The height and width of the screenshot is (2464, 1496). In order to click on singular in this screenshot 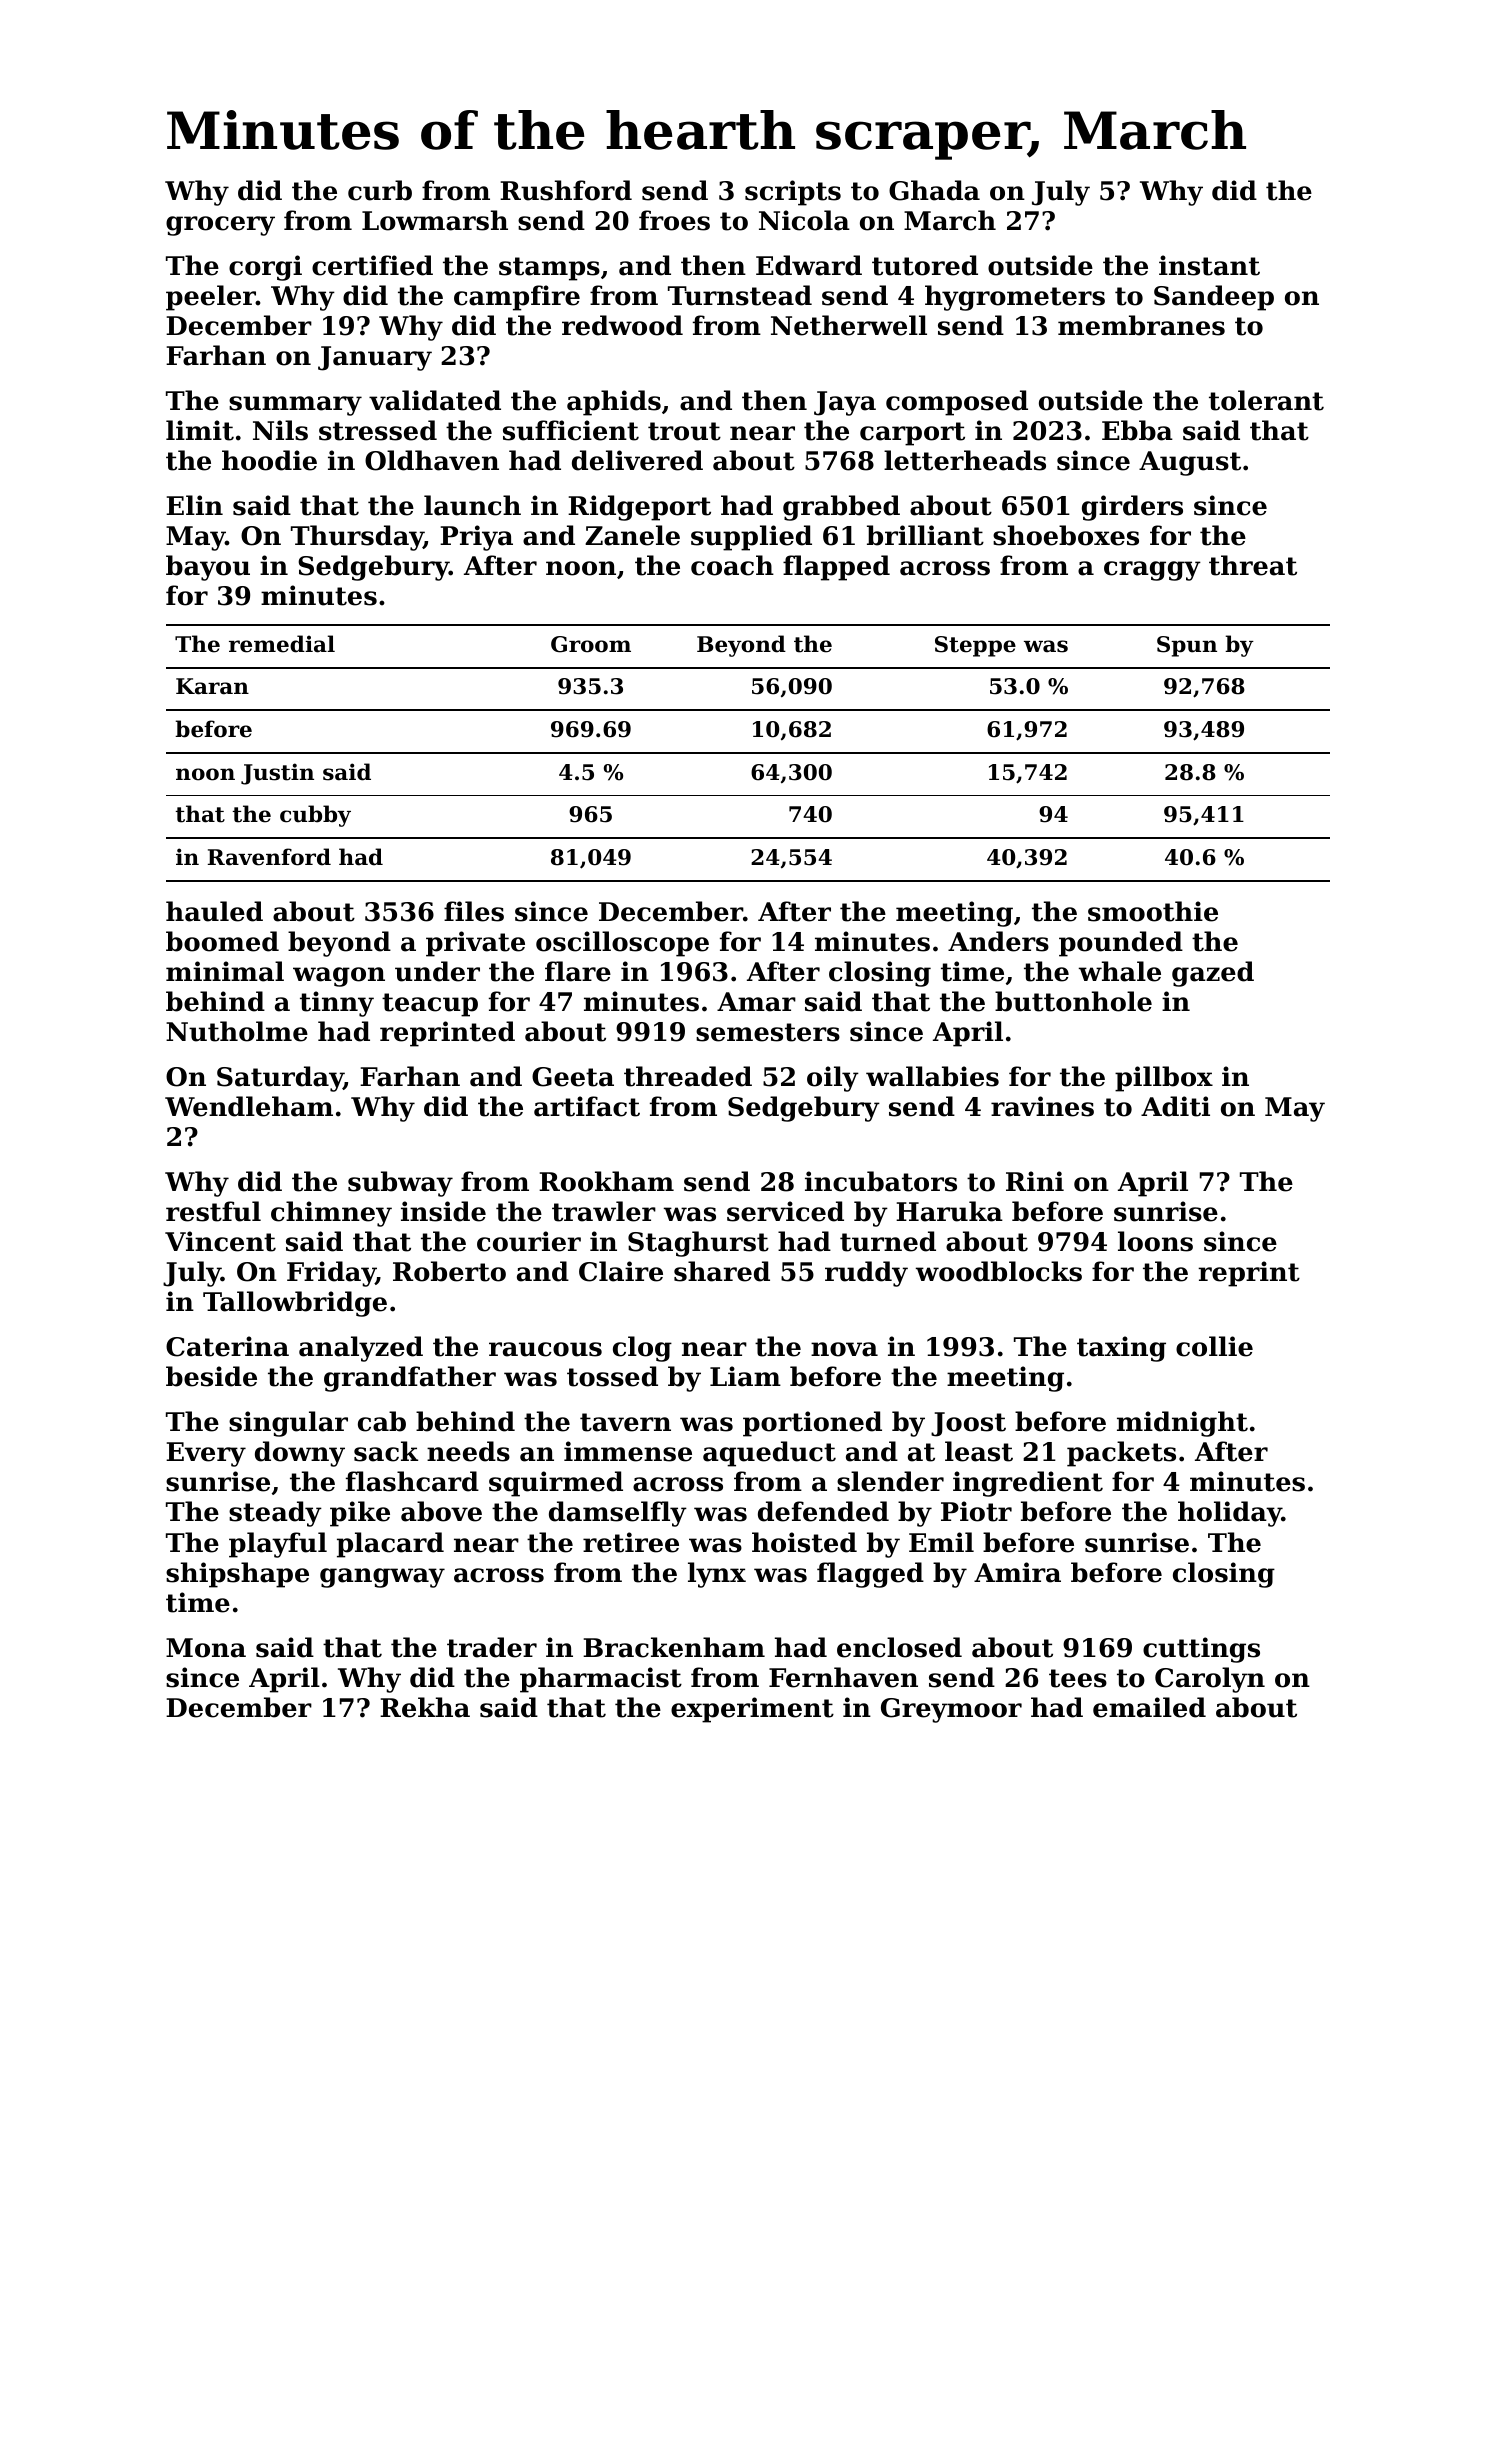, I will do `click(288, 1424)`.
